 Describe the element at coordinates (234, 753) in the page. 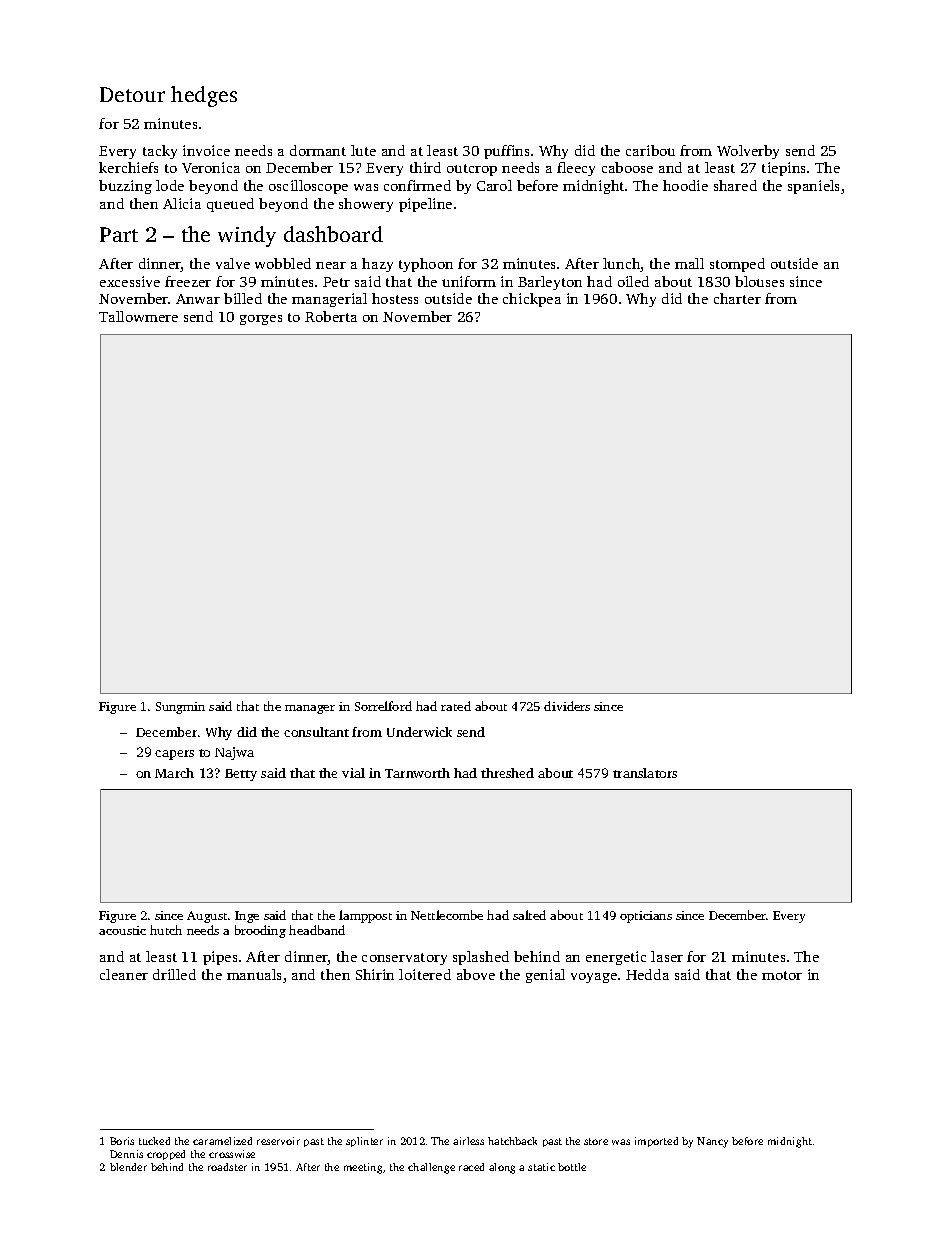

I see `Najwa` at that location.
